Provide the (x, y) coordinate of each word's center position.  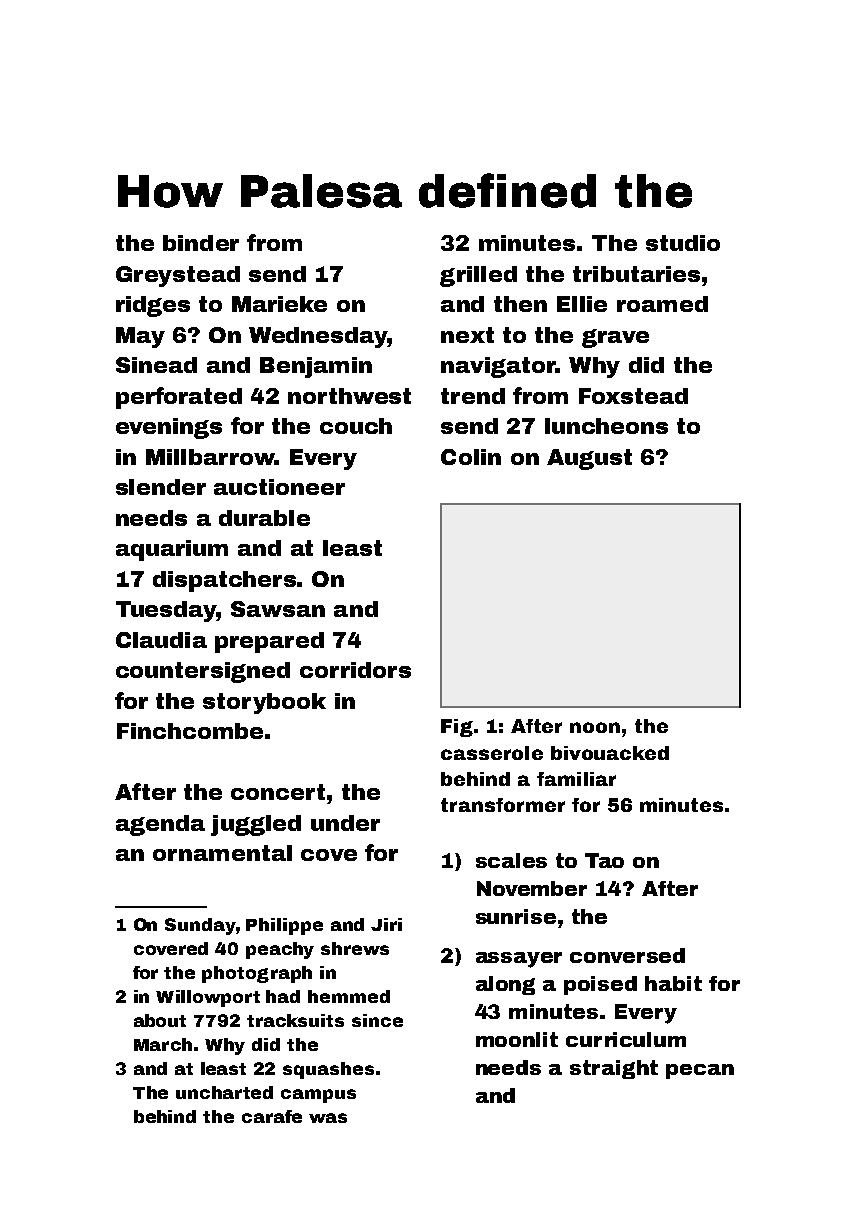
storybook (264, 703)
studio (683, 243)
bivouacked (610, 753)
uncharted (224, 1092)
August (589, 459)
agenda (160, 825)
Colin (471, 457)
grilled (478, 276)
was (328, 1118)
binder (201, 243)
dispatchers (224, 581)
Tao (604, 860)
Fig (457, 728)
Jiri (386, 924)
